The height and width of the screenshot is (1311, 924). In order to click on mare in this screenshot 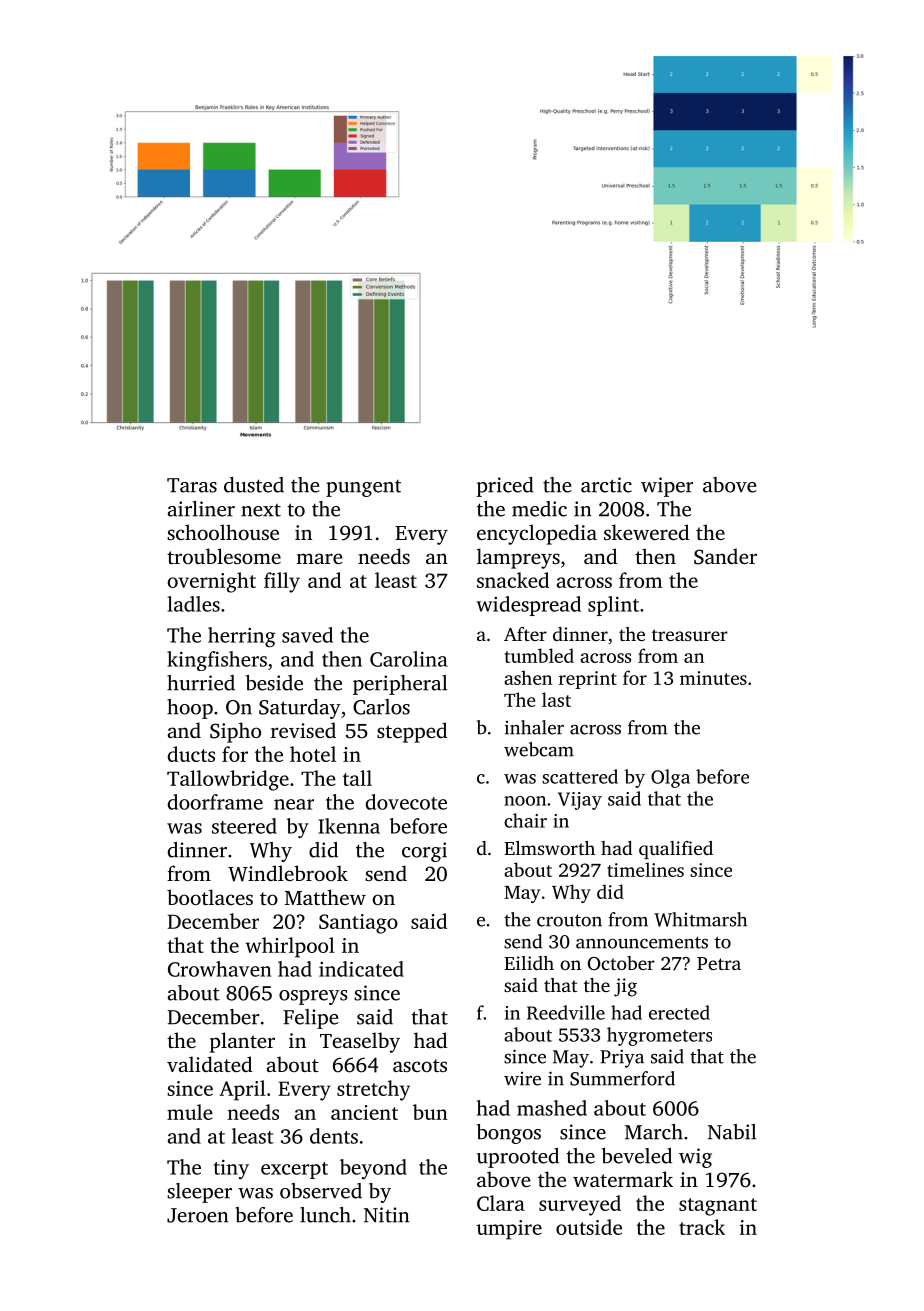, I will do `click(319, 558)`.
